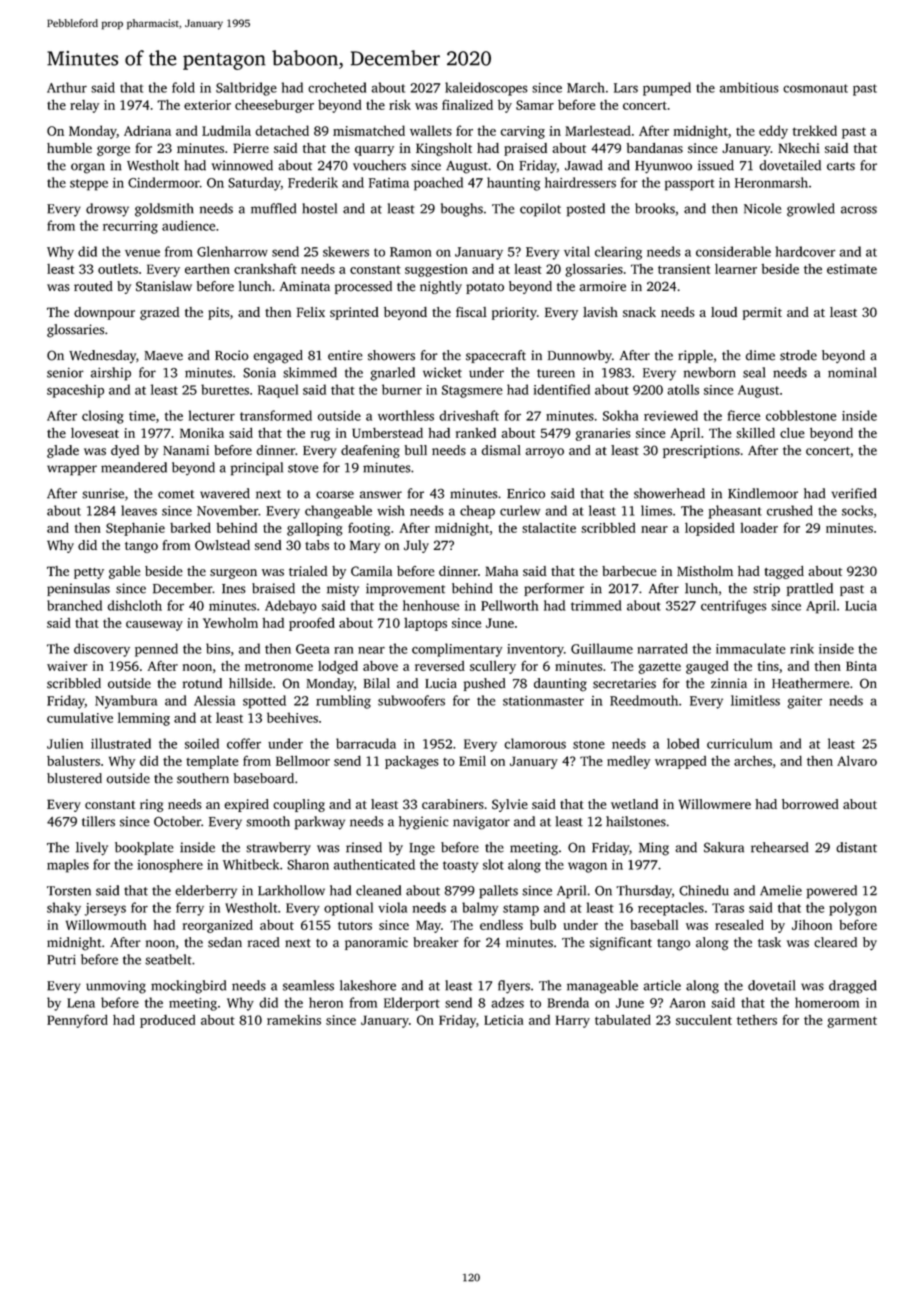 The height and width of the document is (1308, 924). Describe the element at coordinates (568, 1002) in the document. I see `Brenda` at that location.
